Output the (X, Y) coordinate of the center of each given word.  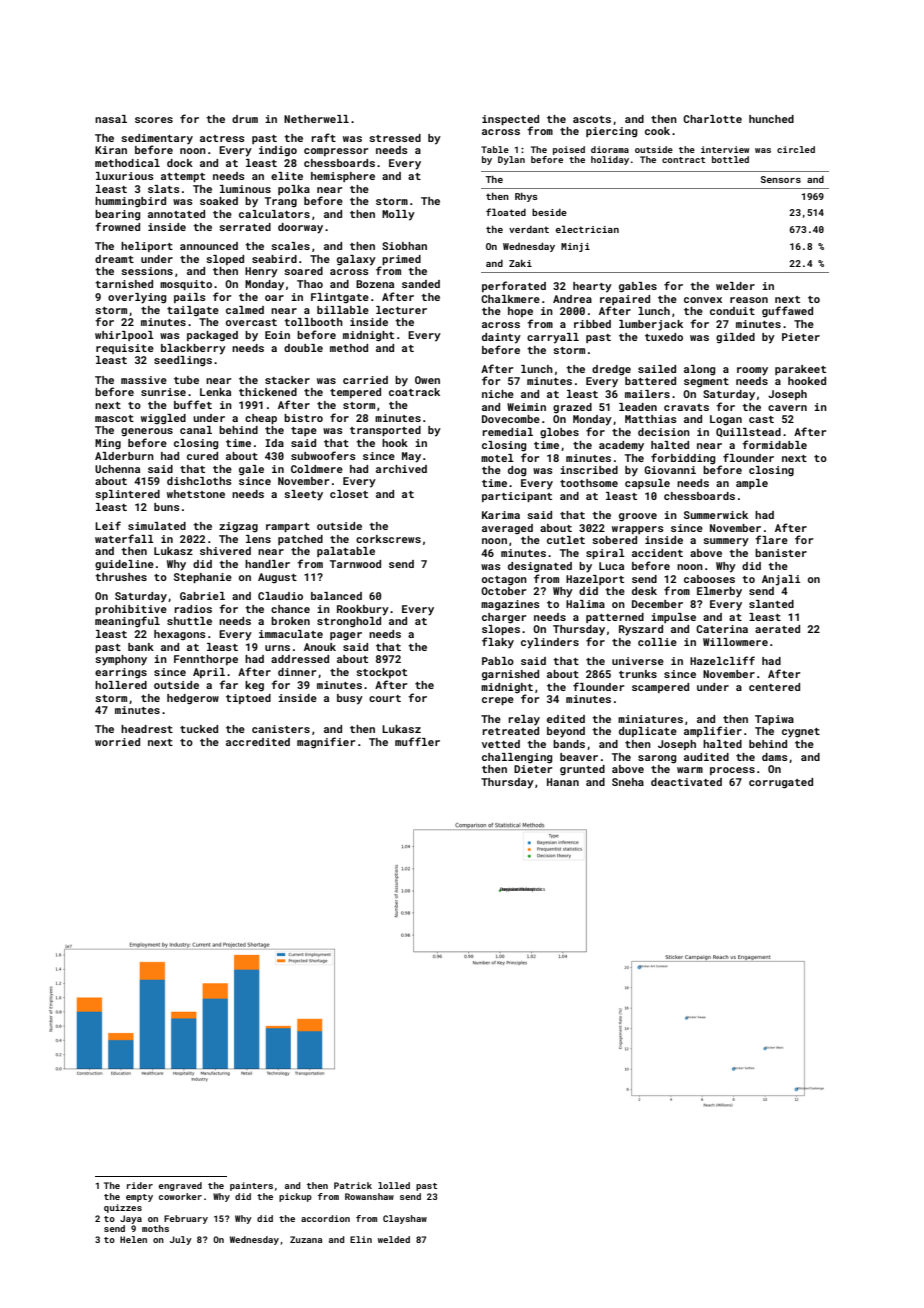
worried (117, 742)
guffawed (787, 311)
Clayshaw (405, 1219)
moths (155, 1228)
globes (559, 433)
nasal (111, 119)
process (732, 771)
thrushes (121, 577)
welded (394, 1239)
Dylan (511, 160)
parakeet (800, 370)
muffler (417, 741)
